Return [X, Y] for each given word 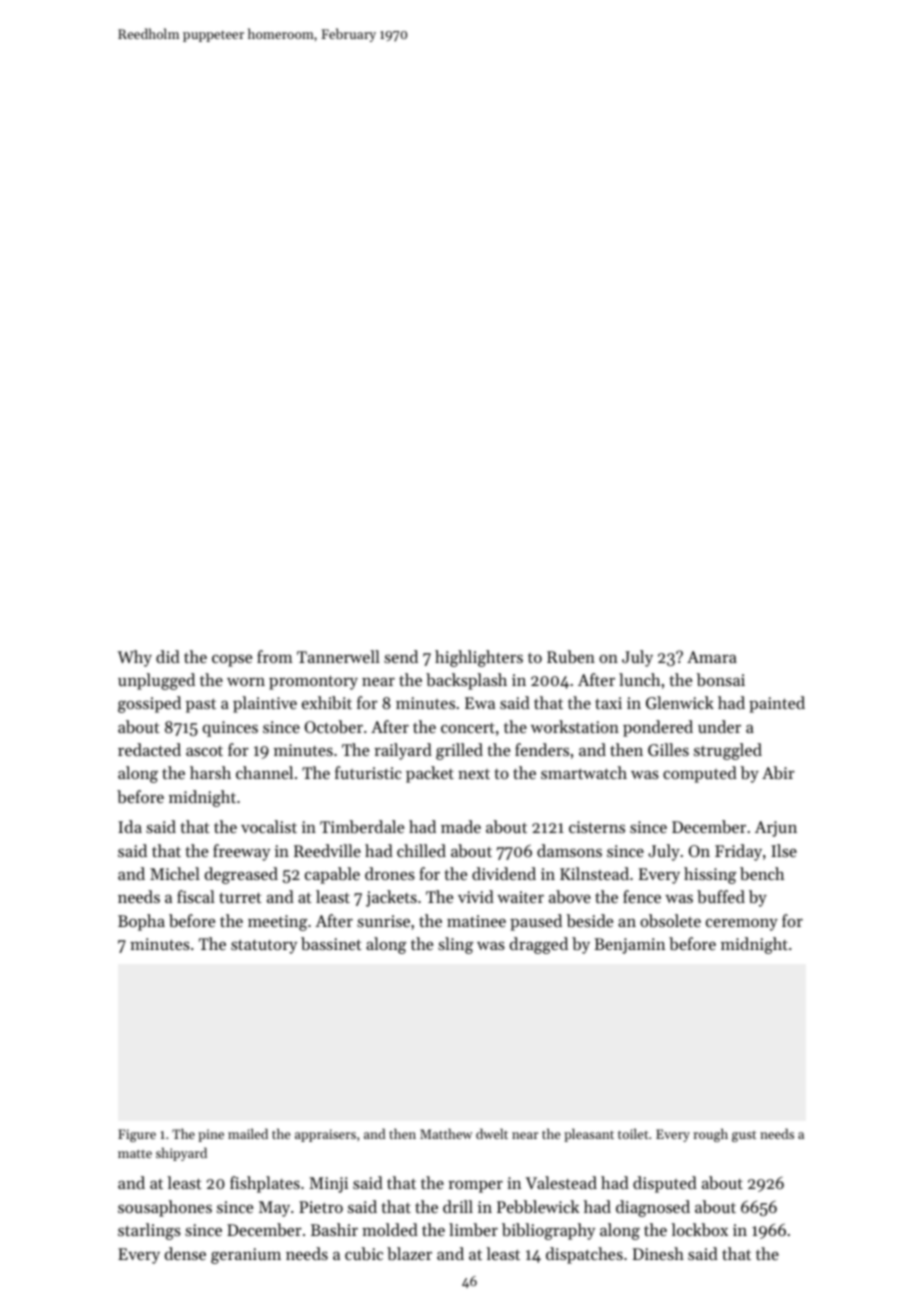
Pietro [321, 1207]
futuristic [368, 772]
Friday [738, 852]
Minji [328, 1185]
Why [134, 658]
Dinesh [658, 1253]
